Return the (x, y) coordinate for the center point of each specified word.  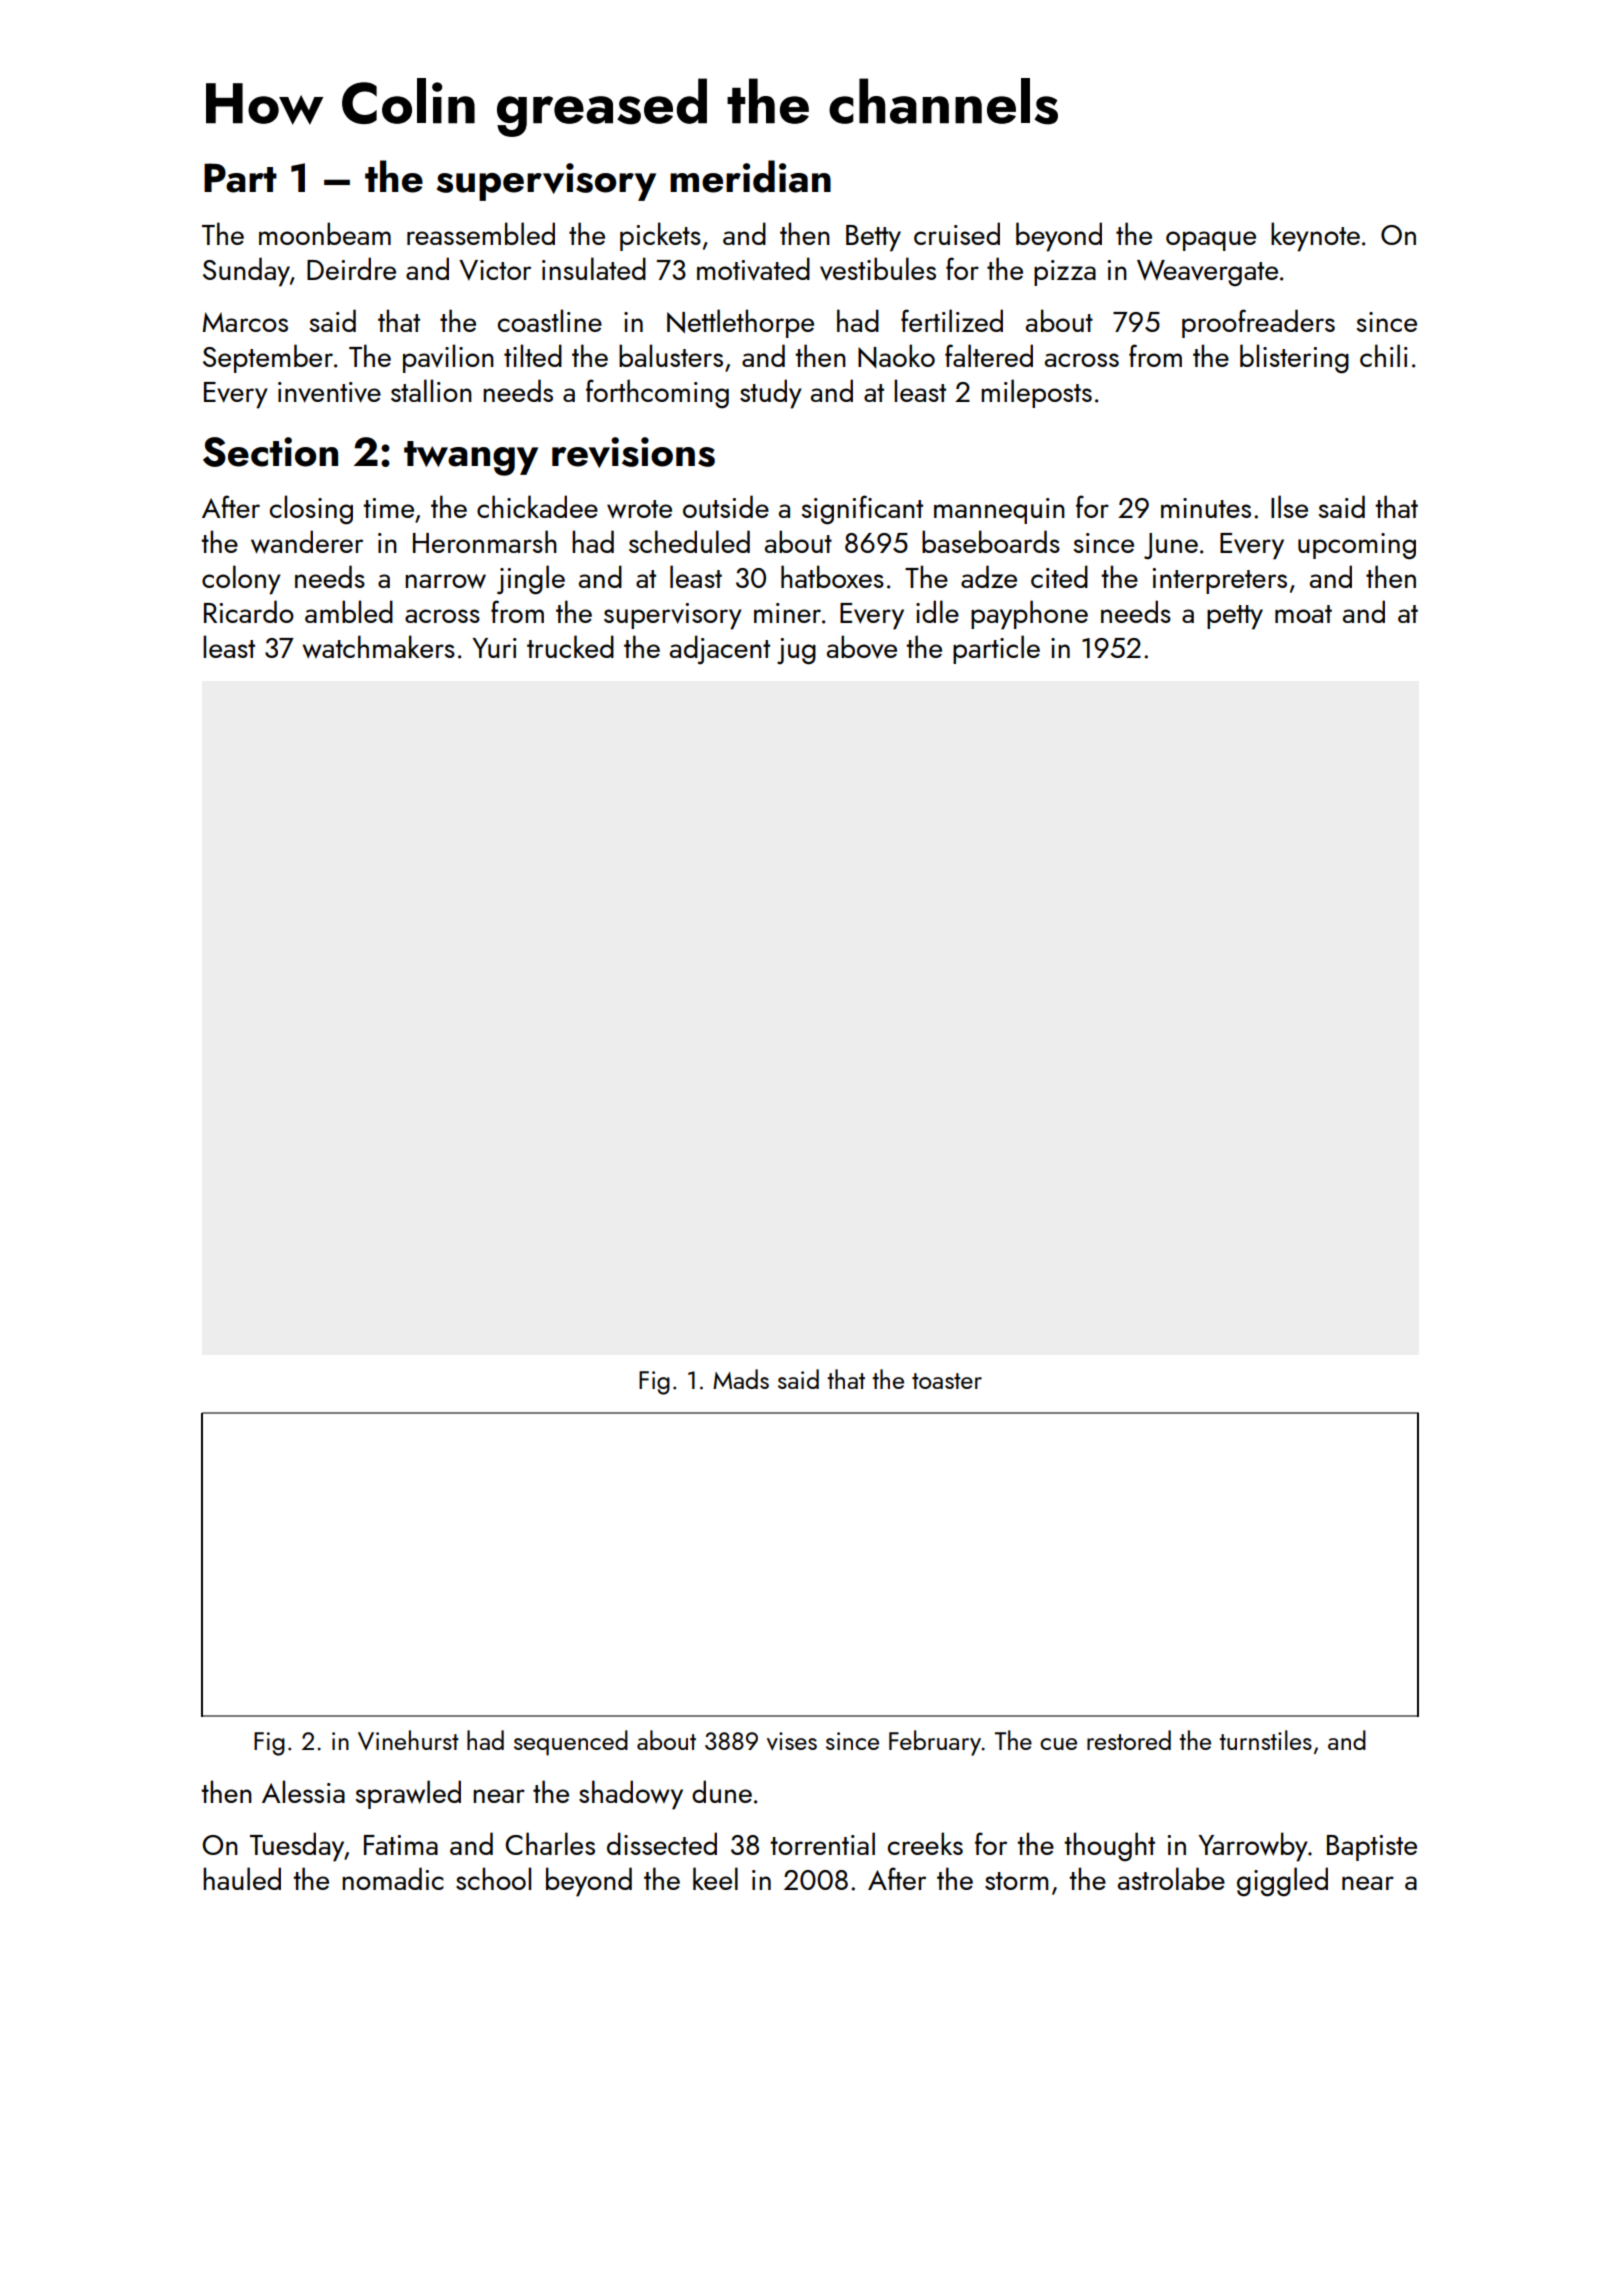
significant (862, 510)
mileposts (1036, 393)
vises (792, 1741)
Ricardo (249, 611)
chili (1384, 355)
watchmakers (378, 646)
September (268, 358)
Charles (550, 1843)
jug (796, 651)
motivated (753, 269)
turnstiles (1265, 1740)
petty (1235, 617)
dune (722, 1791)
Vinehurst (408, 1740)
